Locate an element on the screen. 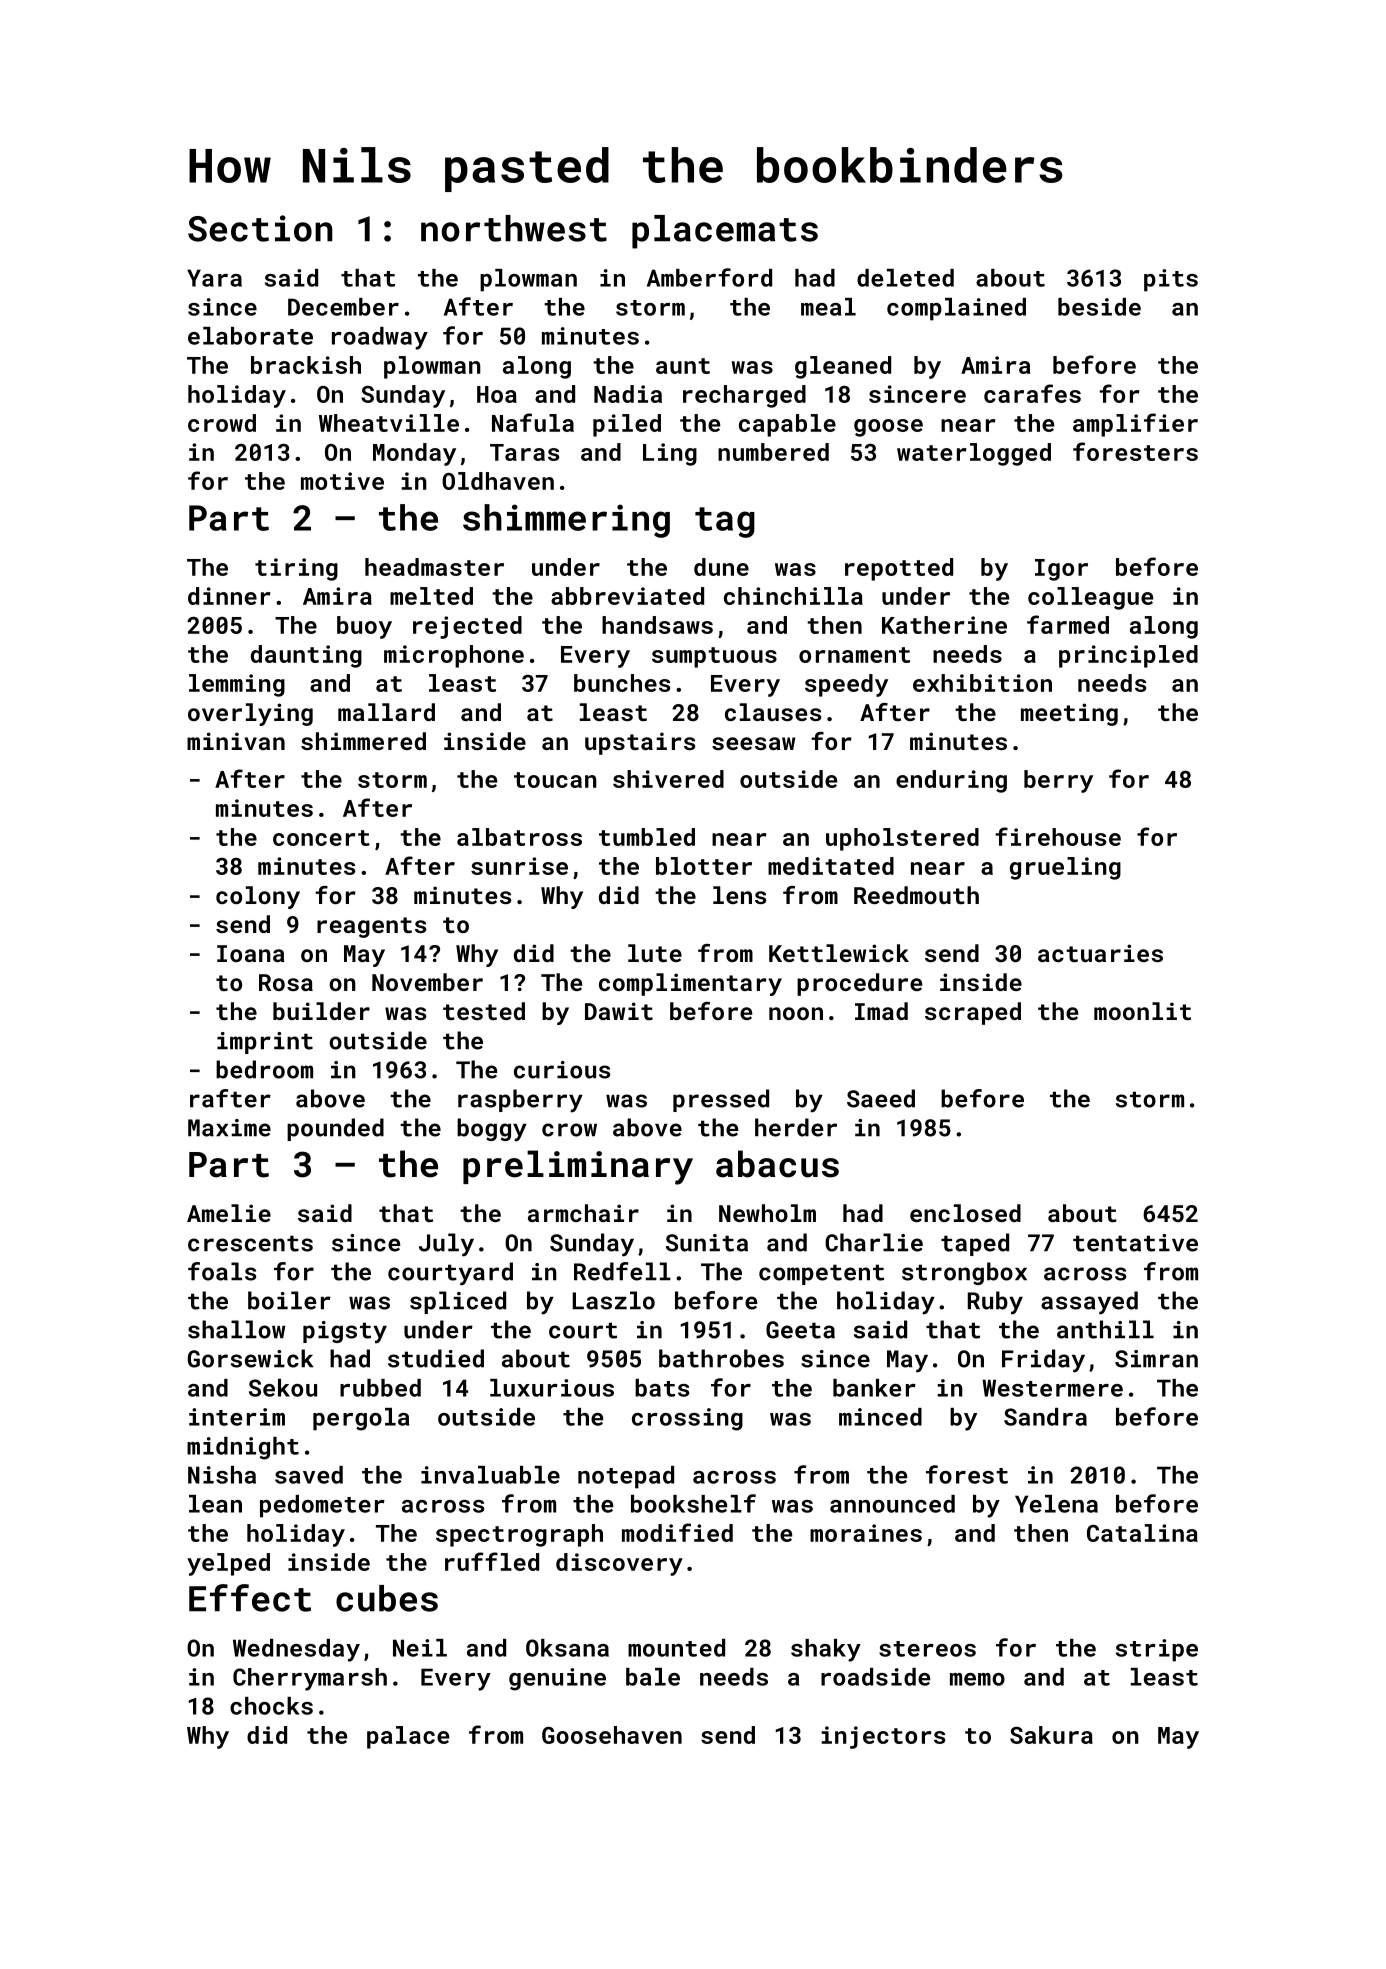 The image size is (1386, 1969). Ioana is located at coordinates (251, 953).
